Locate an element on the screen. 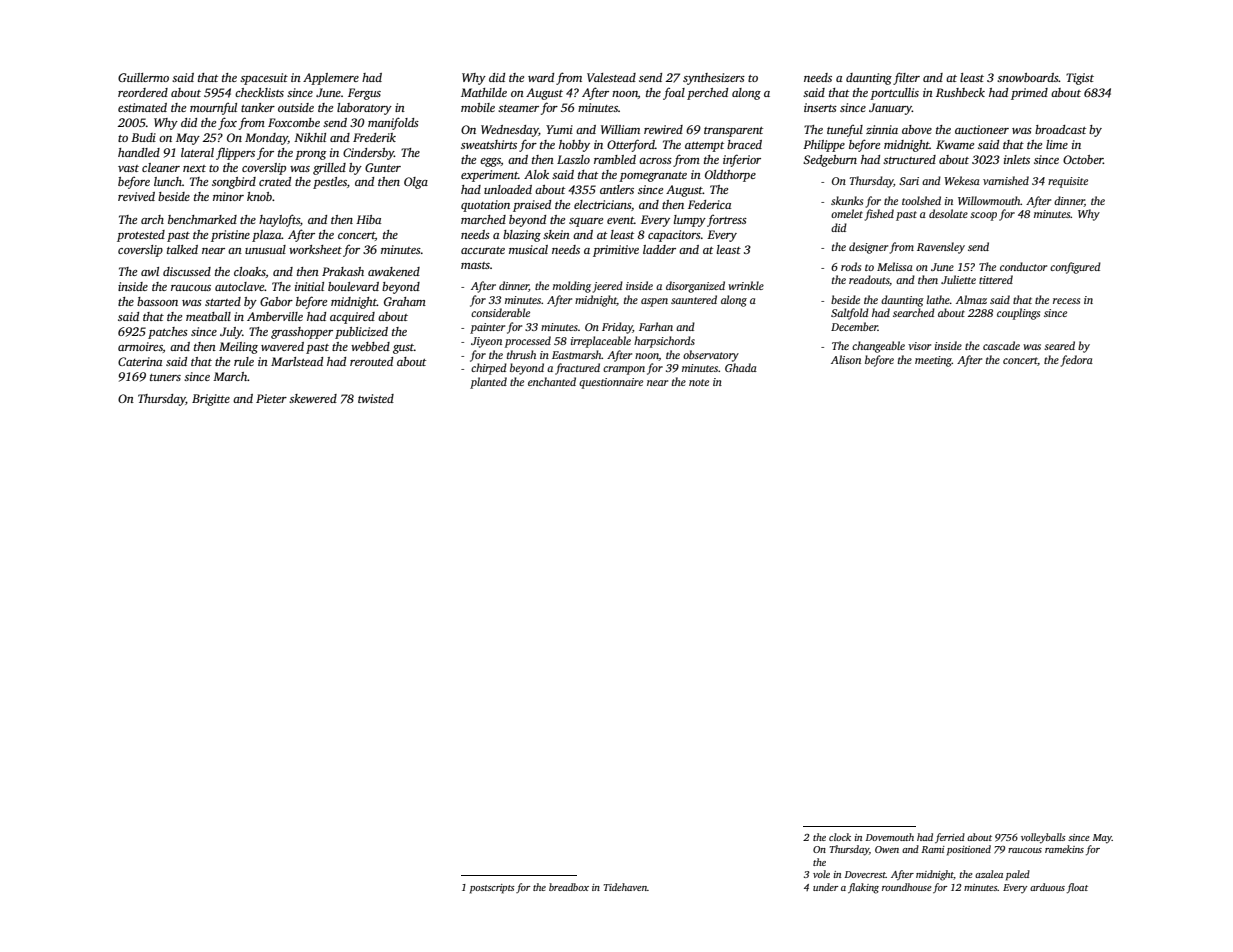 The image size is (1233, 952). float is located at coordinates (1077, 888).
